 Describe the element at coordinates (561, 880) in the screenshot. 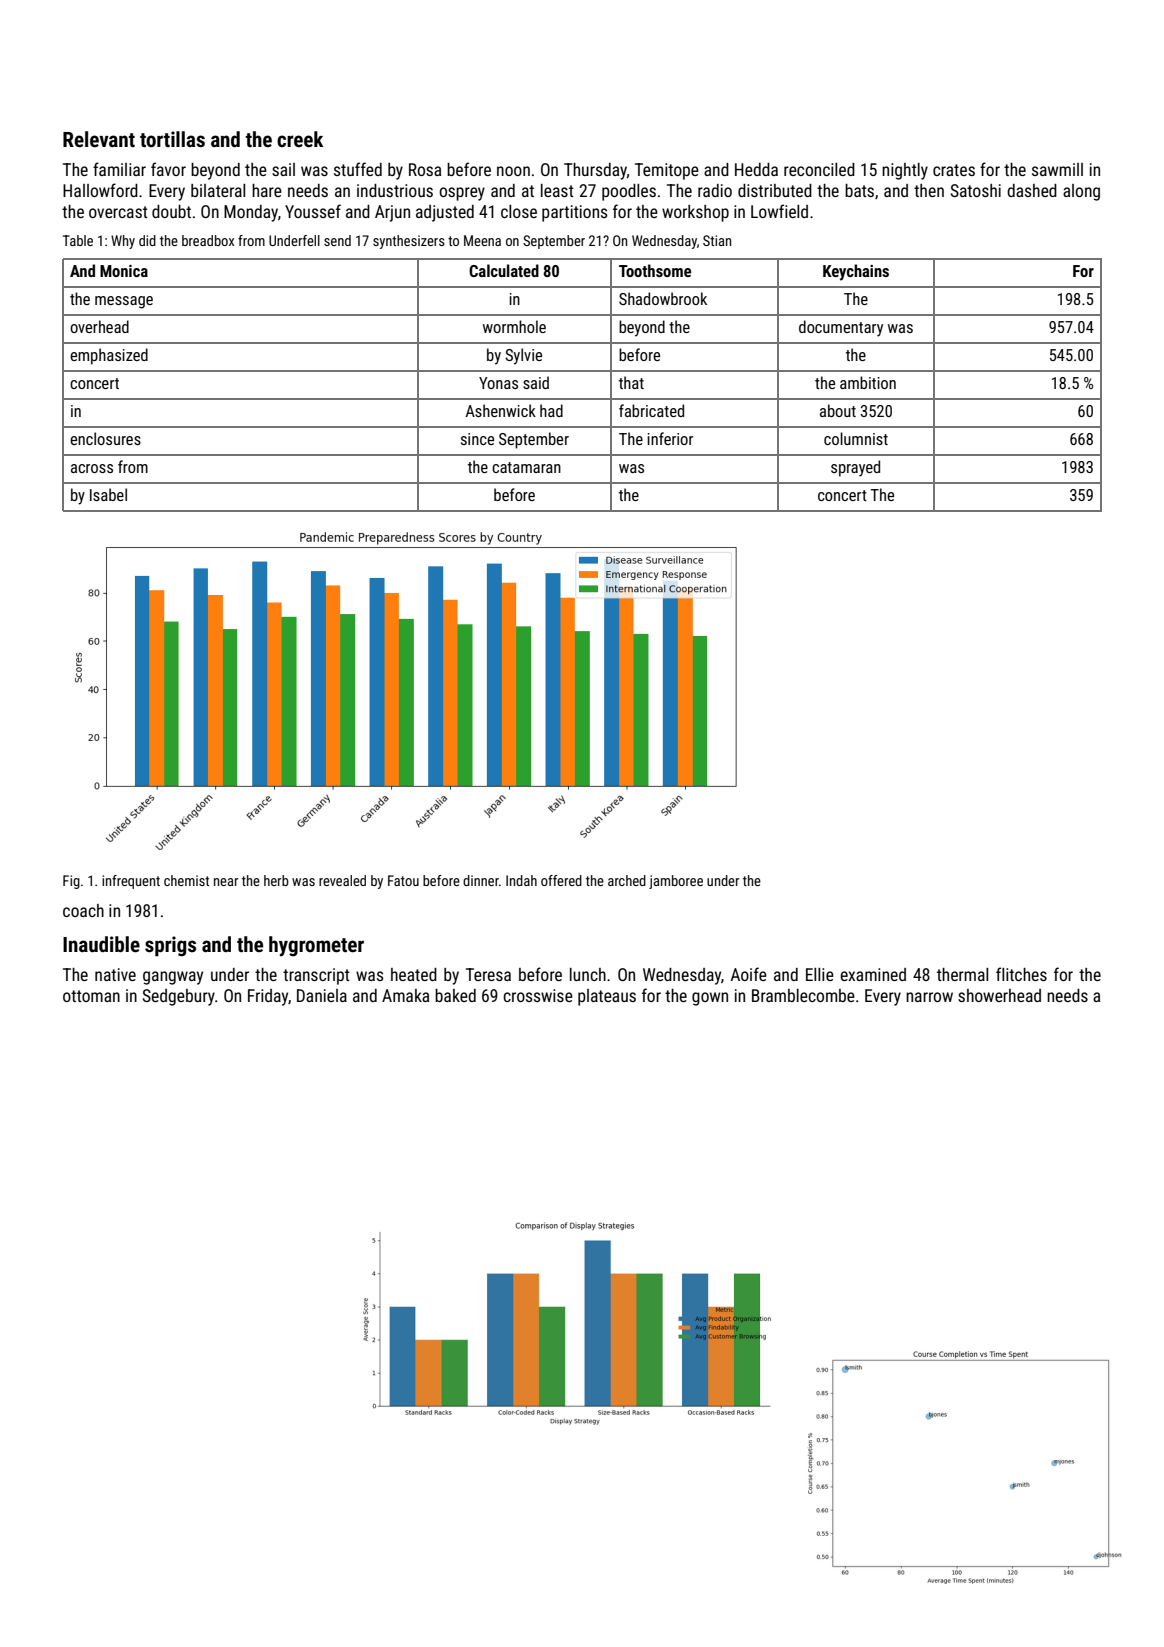

I see `offered` at that location.
